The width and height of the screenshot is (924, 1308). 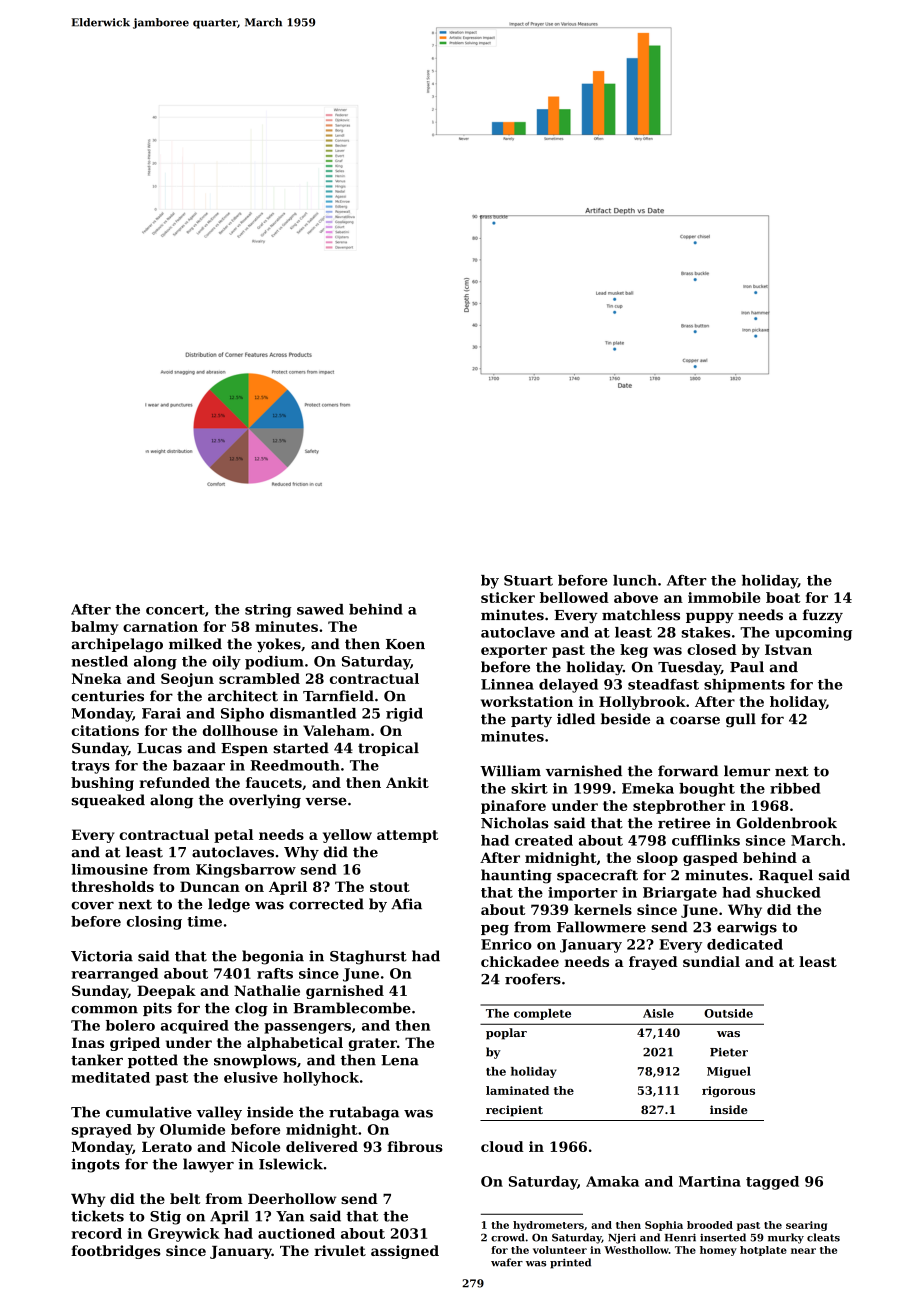 I want to click on lunch, so click(x=635, y=580).
